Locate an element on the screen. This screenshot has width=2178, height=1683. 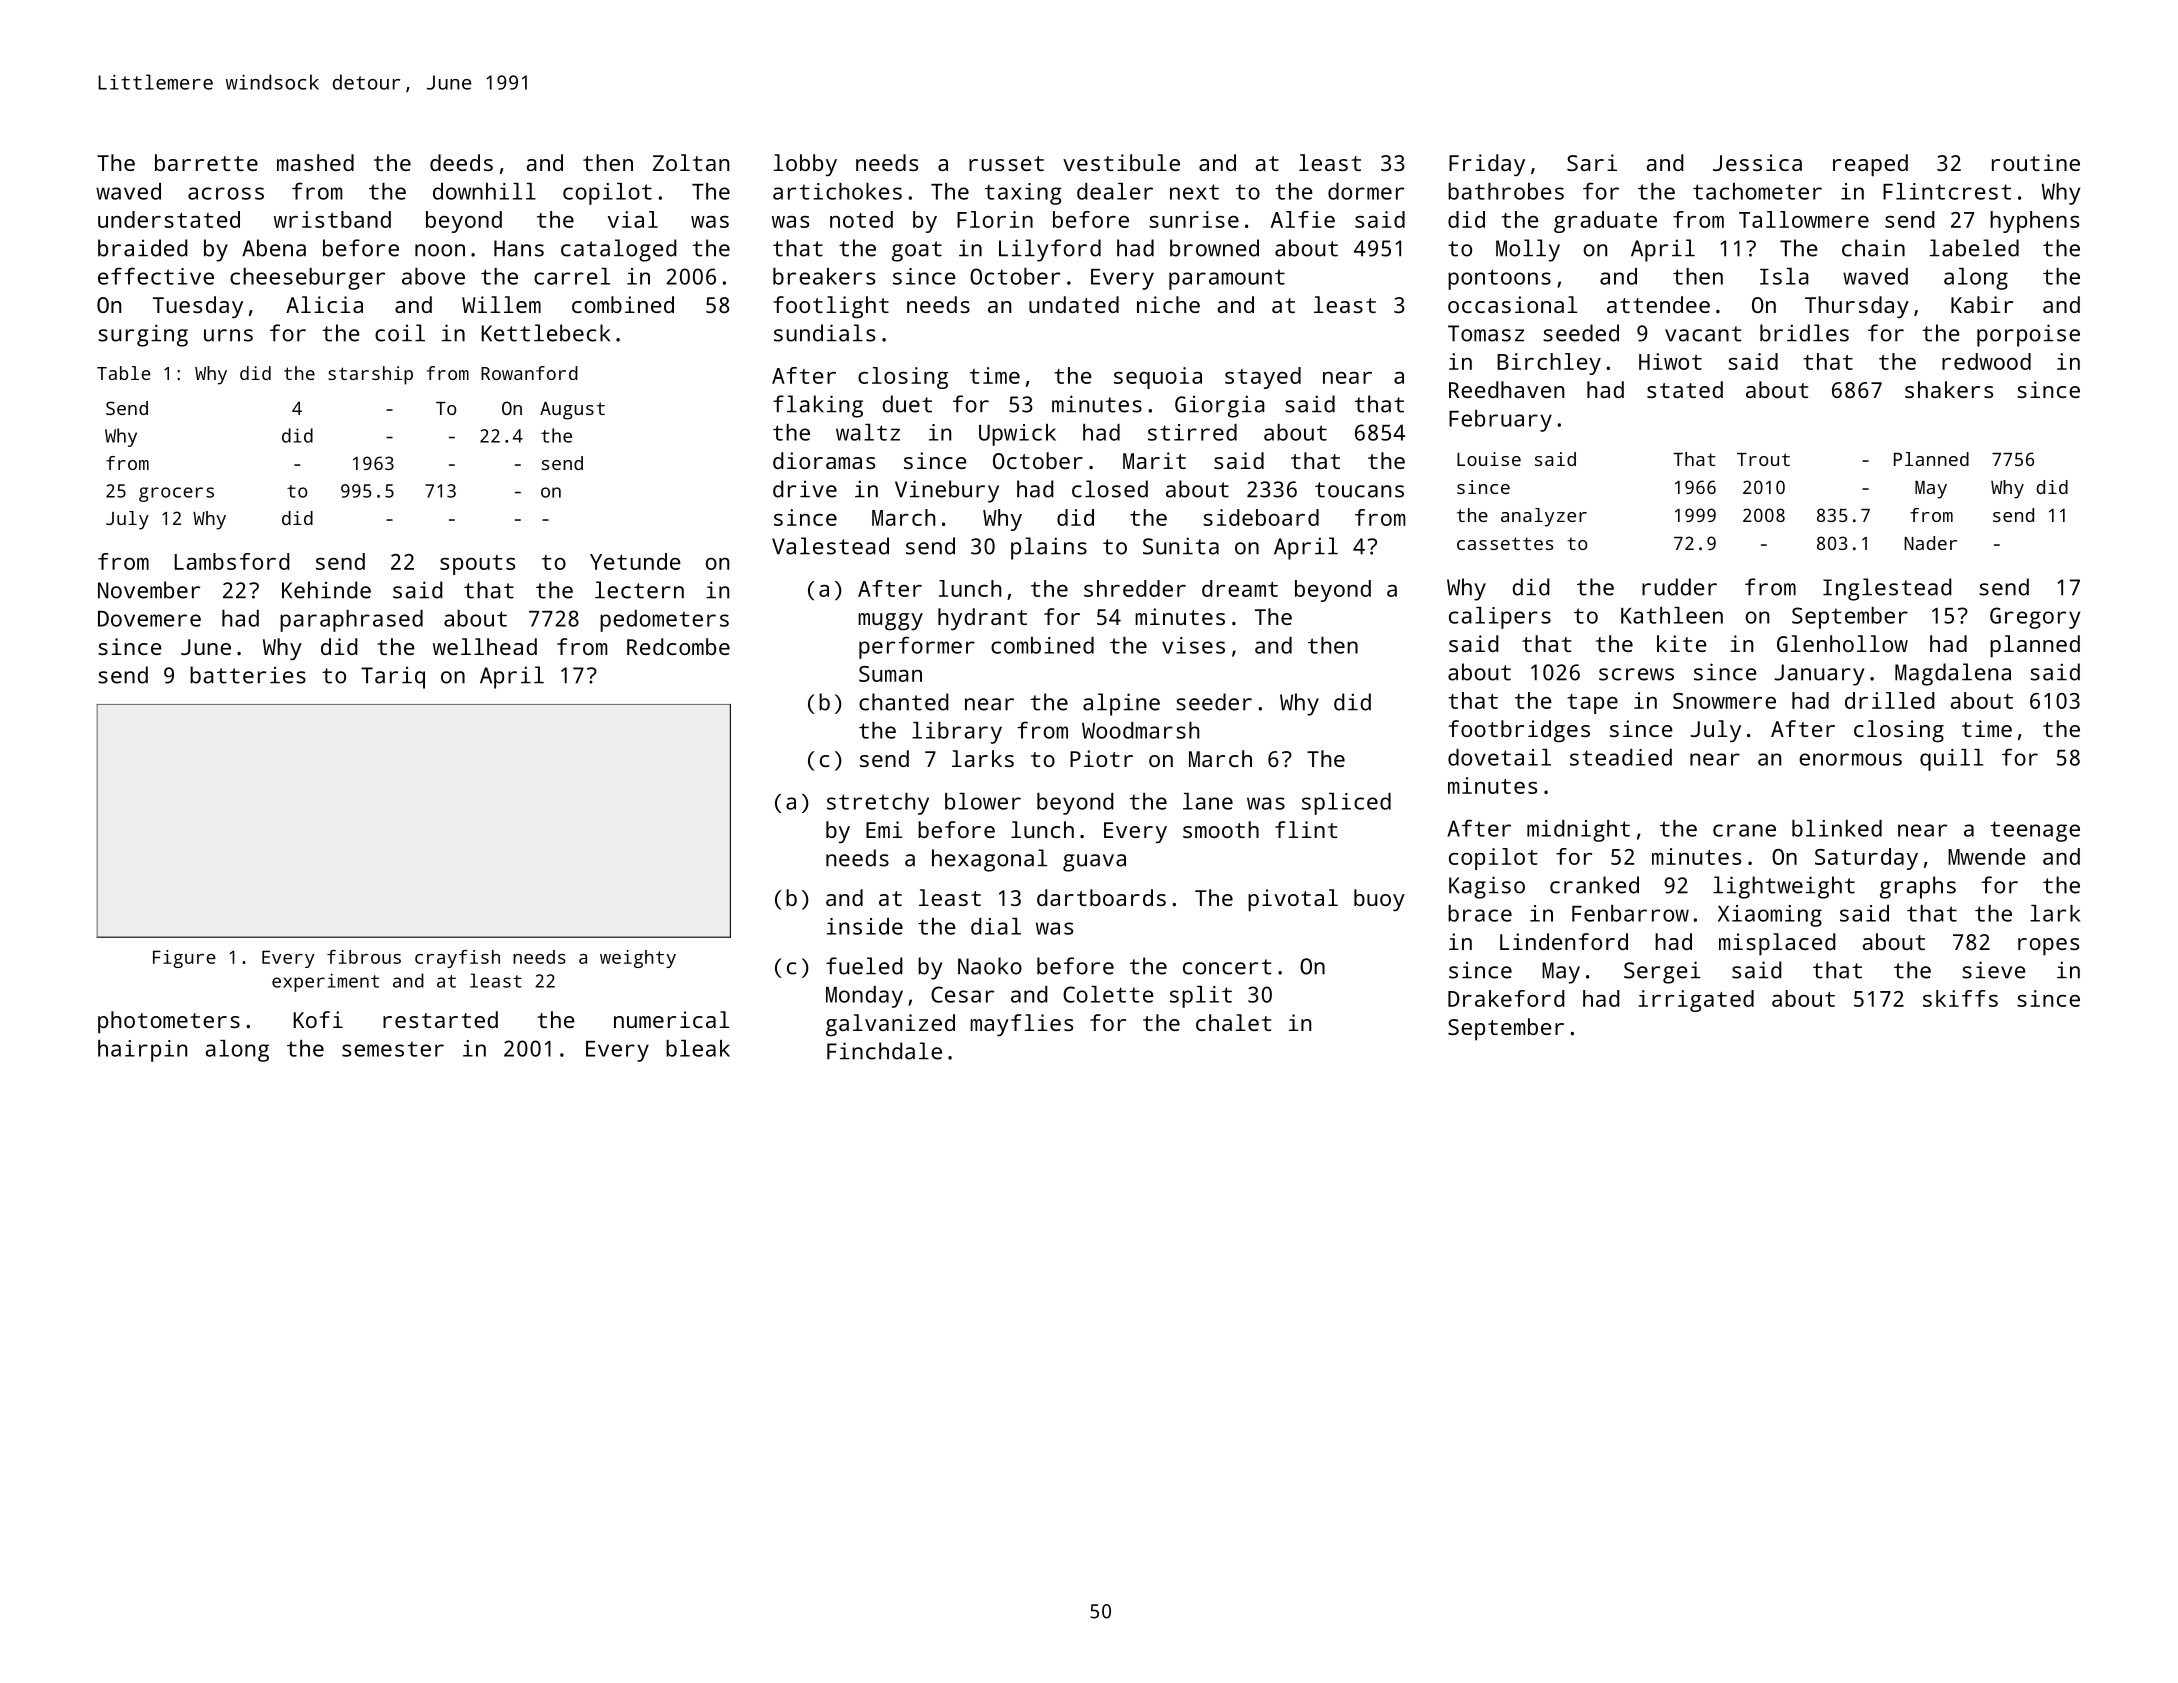
Sari is located at coordinates (1592, 162).
